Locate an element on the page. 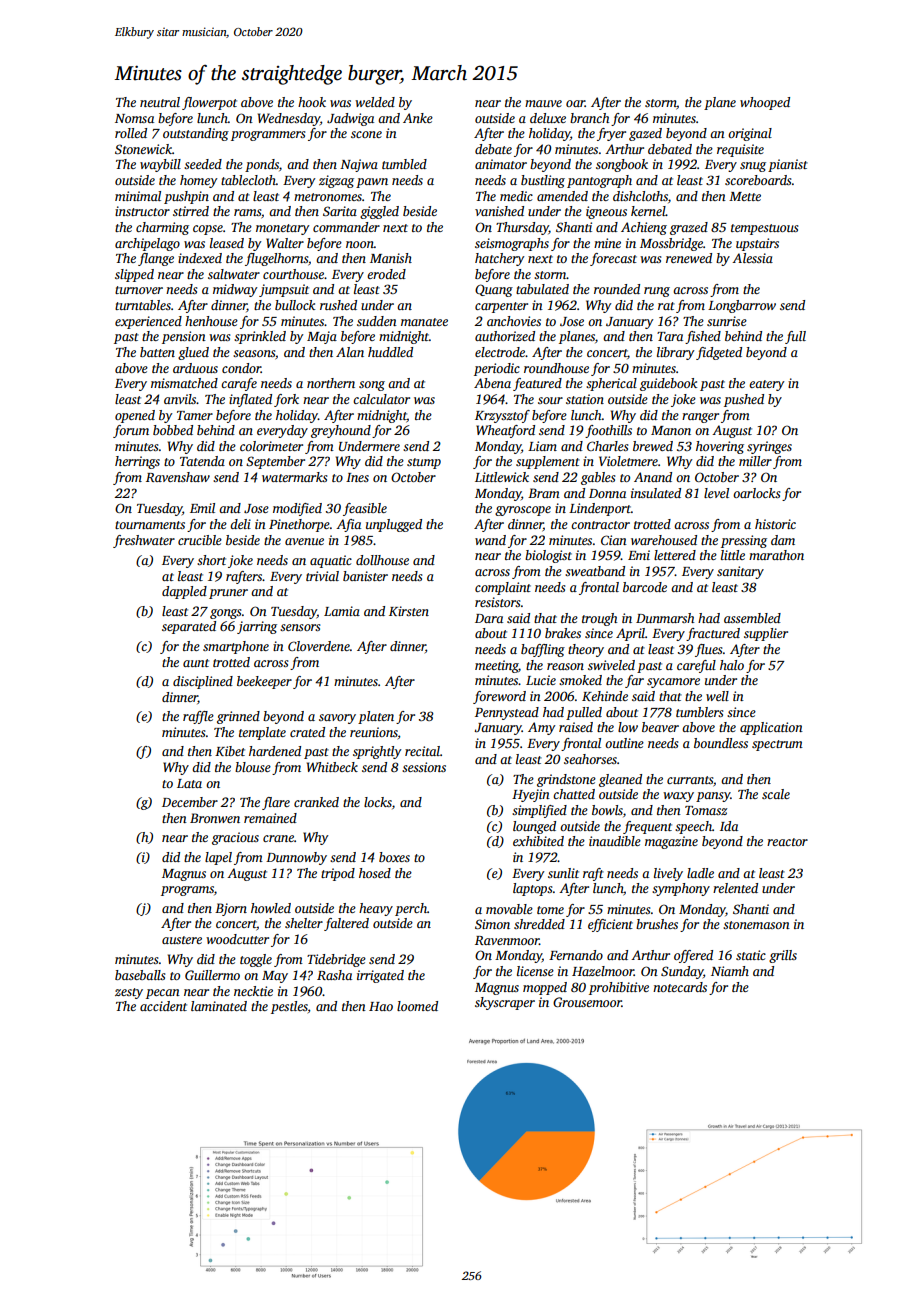 The width and height of the image is (924, 1308). pestles is located at coordinates (289, 1007).
